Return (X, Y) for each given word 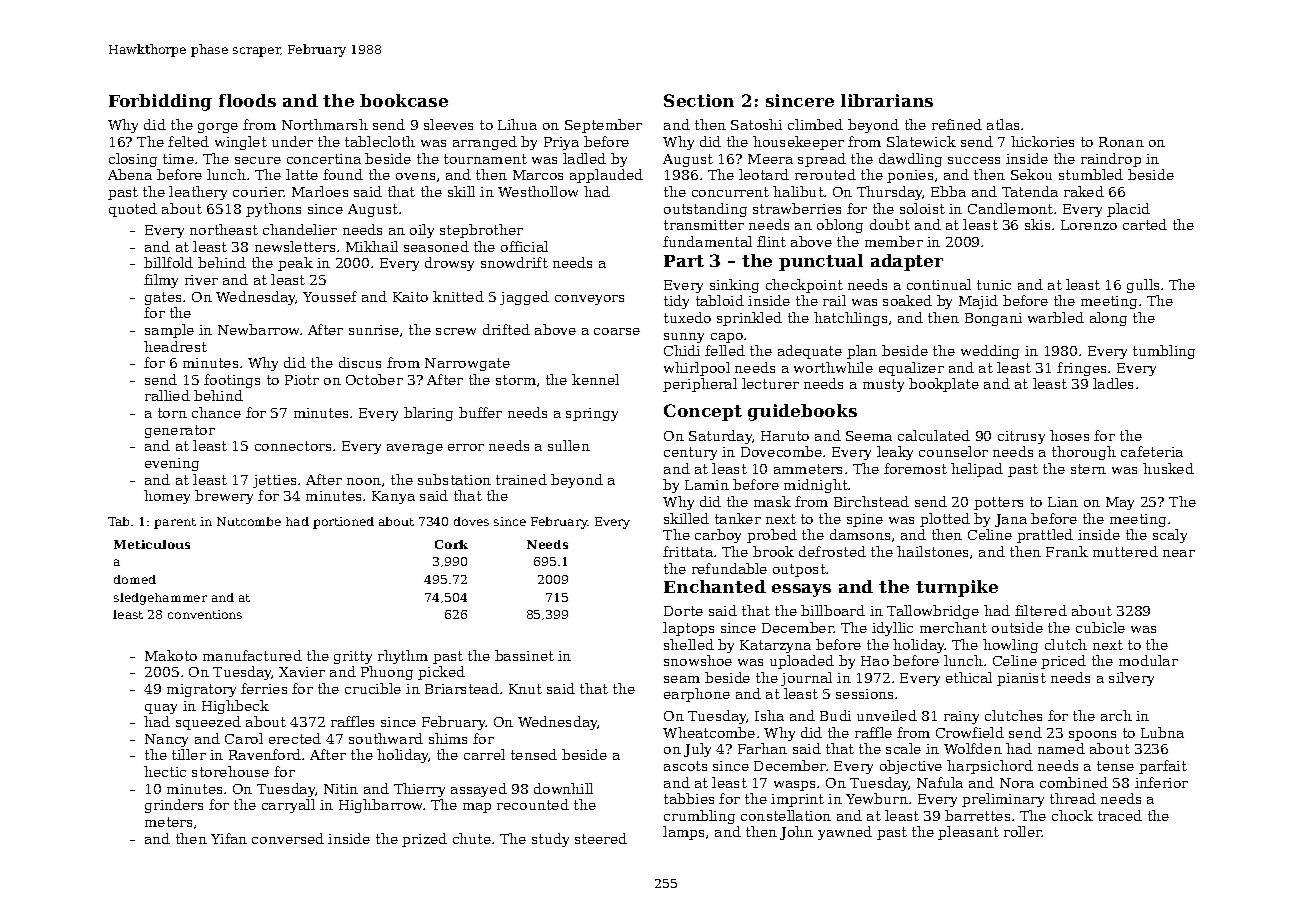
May (1120, 503)
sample (169, 331)
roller (1023, 831)
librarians (887, 100)
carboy (718, 536)
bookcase (404, 100)
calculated (934, 435)
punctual (821, 262)
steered (601, 838)
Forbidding (160, 102)
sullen (569, 445)
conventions (205, 614)
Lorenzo (1089, 225)
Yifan (229, 838)
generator (180, 431)
